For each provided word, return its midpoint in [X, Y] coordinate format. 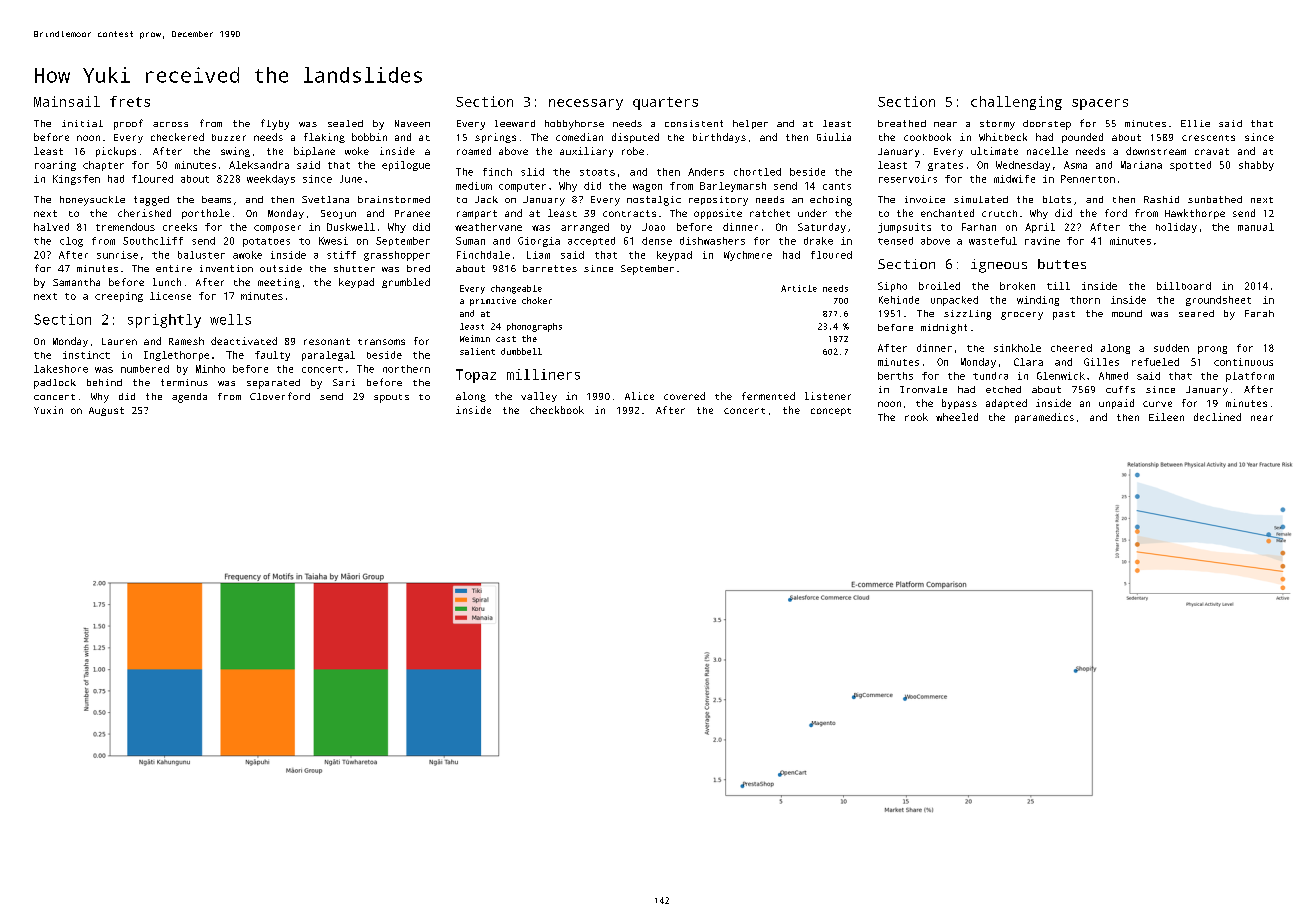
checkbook [557, 410]
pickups [116, 152]
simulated [981, 199]
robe [633, 151]
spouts [391, 398]
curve [1157, 404]
